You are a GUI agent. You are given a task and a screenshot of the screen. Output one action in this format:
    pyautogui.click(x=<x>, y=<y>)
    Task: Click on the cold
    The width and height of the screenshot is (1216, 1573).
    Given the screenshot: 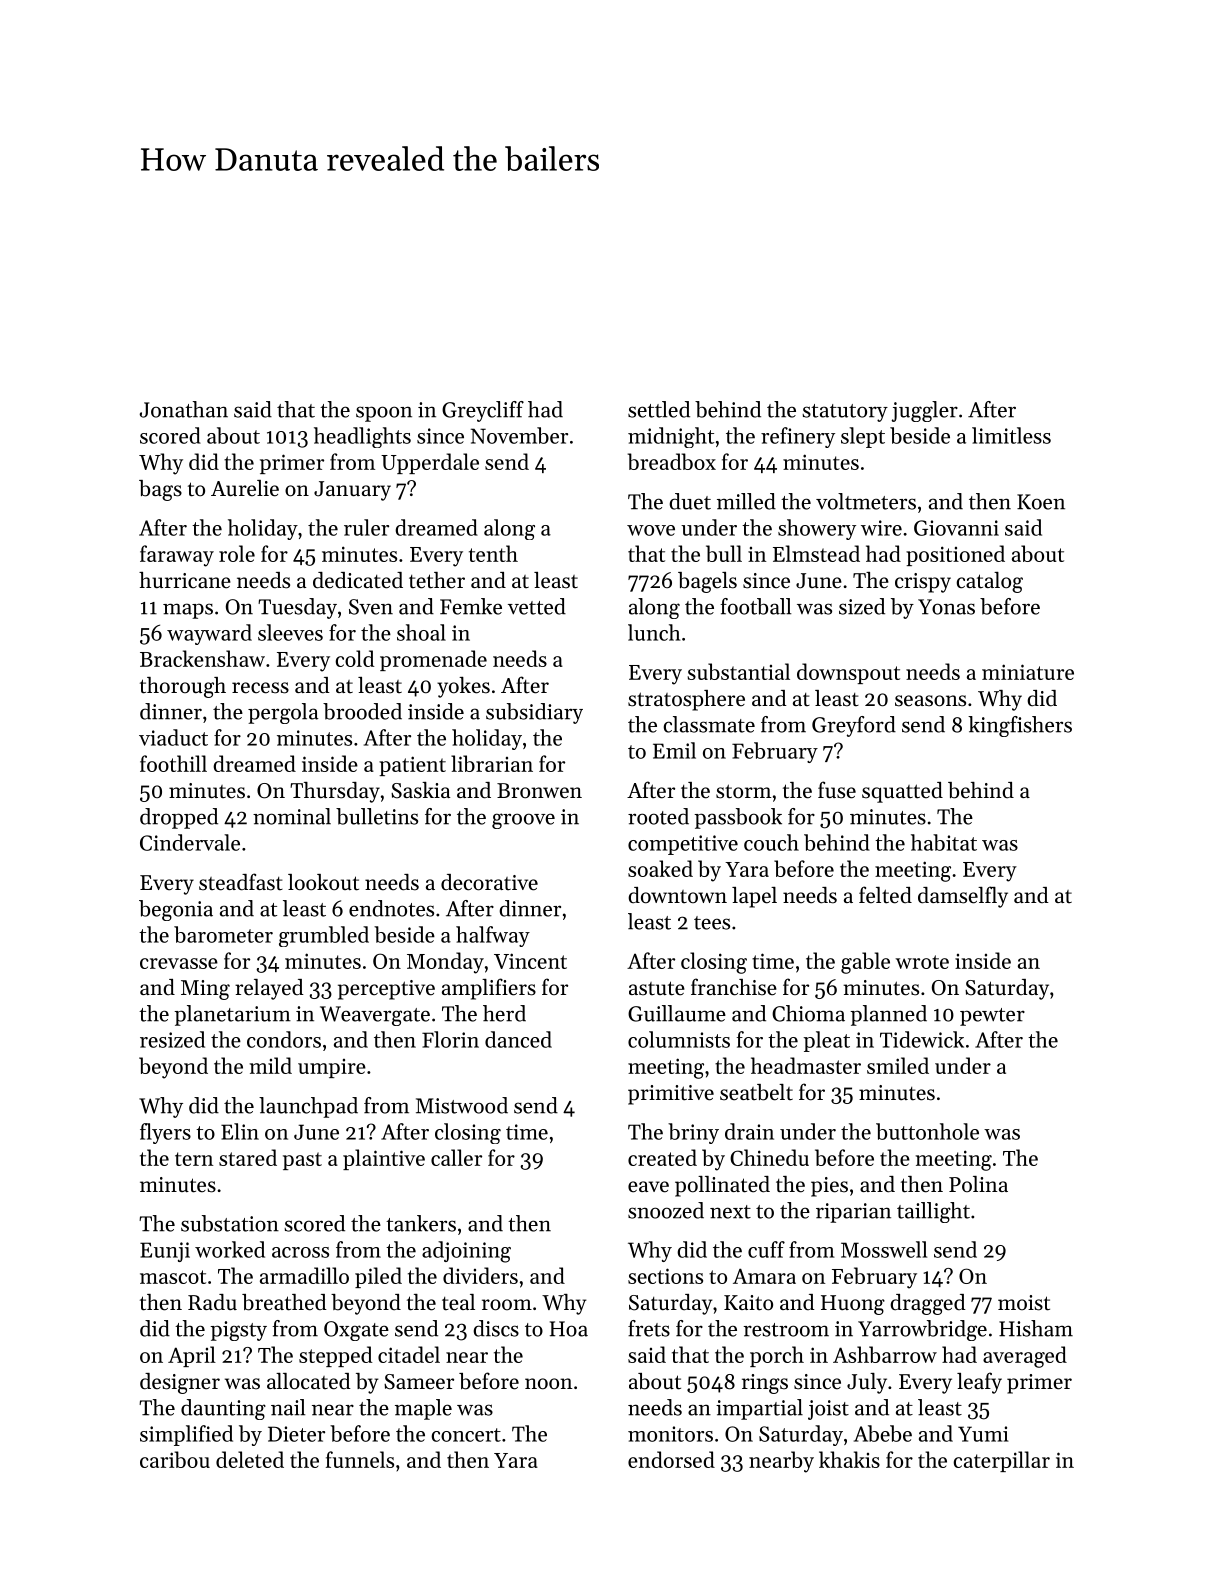 What is the action you would take?
    pyautogui.click(x=355, y=658)
